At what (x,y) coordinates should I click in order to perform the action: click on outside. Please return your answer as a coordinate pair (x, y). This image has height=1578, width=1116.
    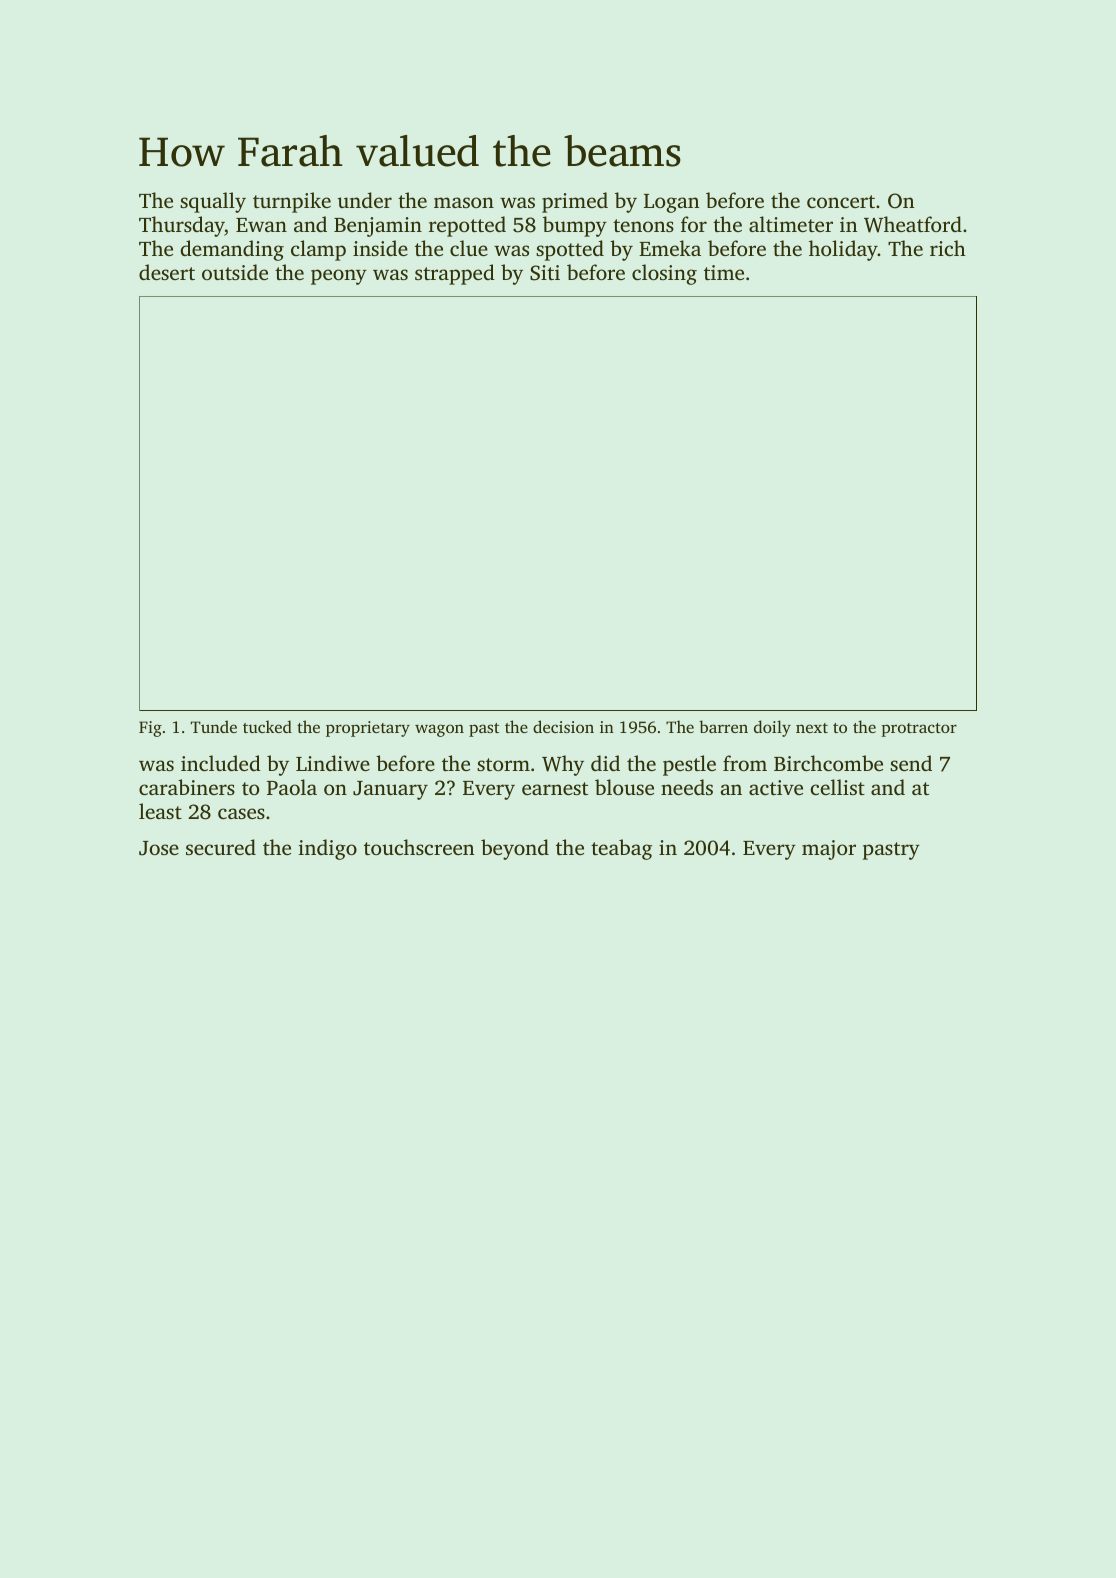
    Looking at the image, I should click on (235, 272).
